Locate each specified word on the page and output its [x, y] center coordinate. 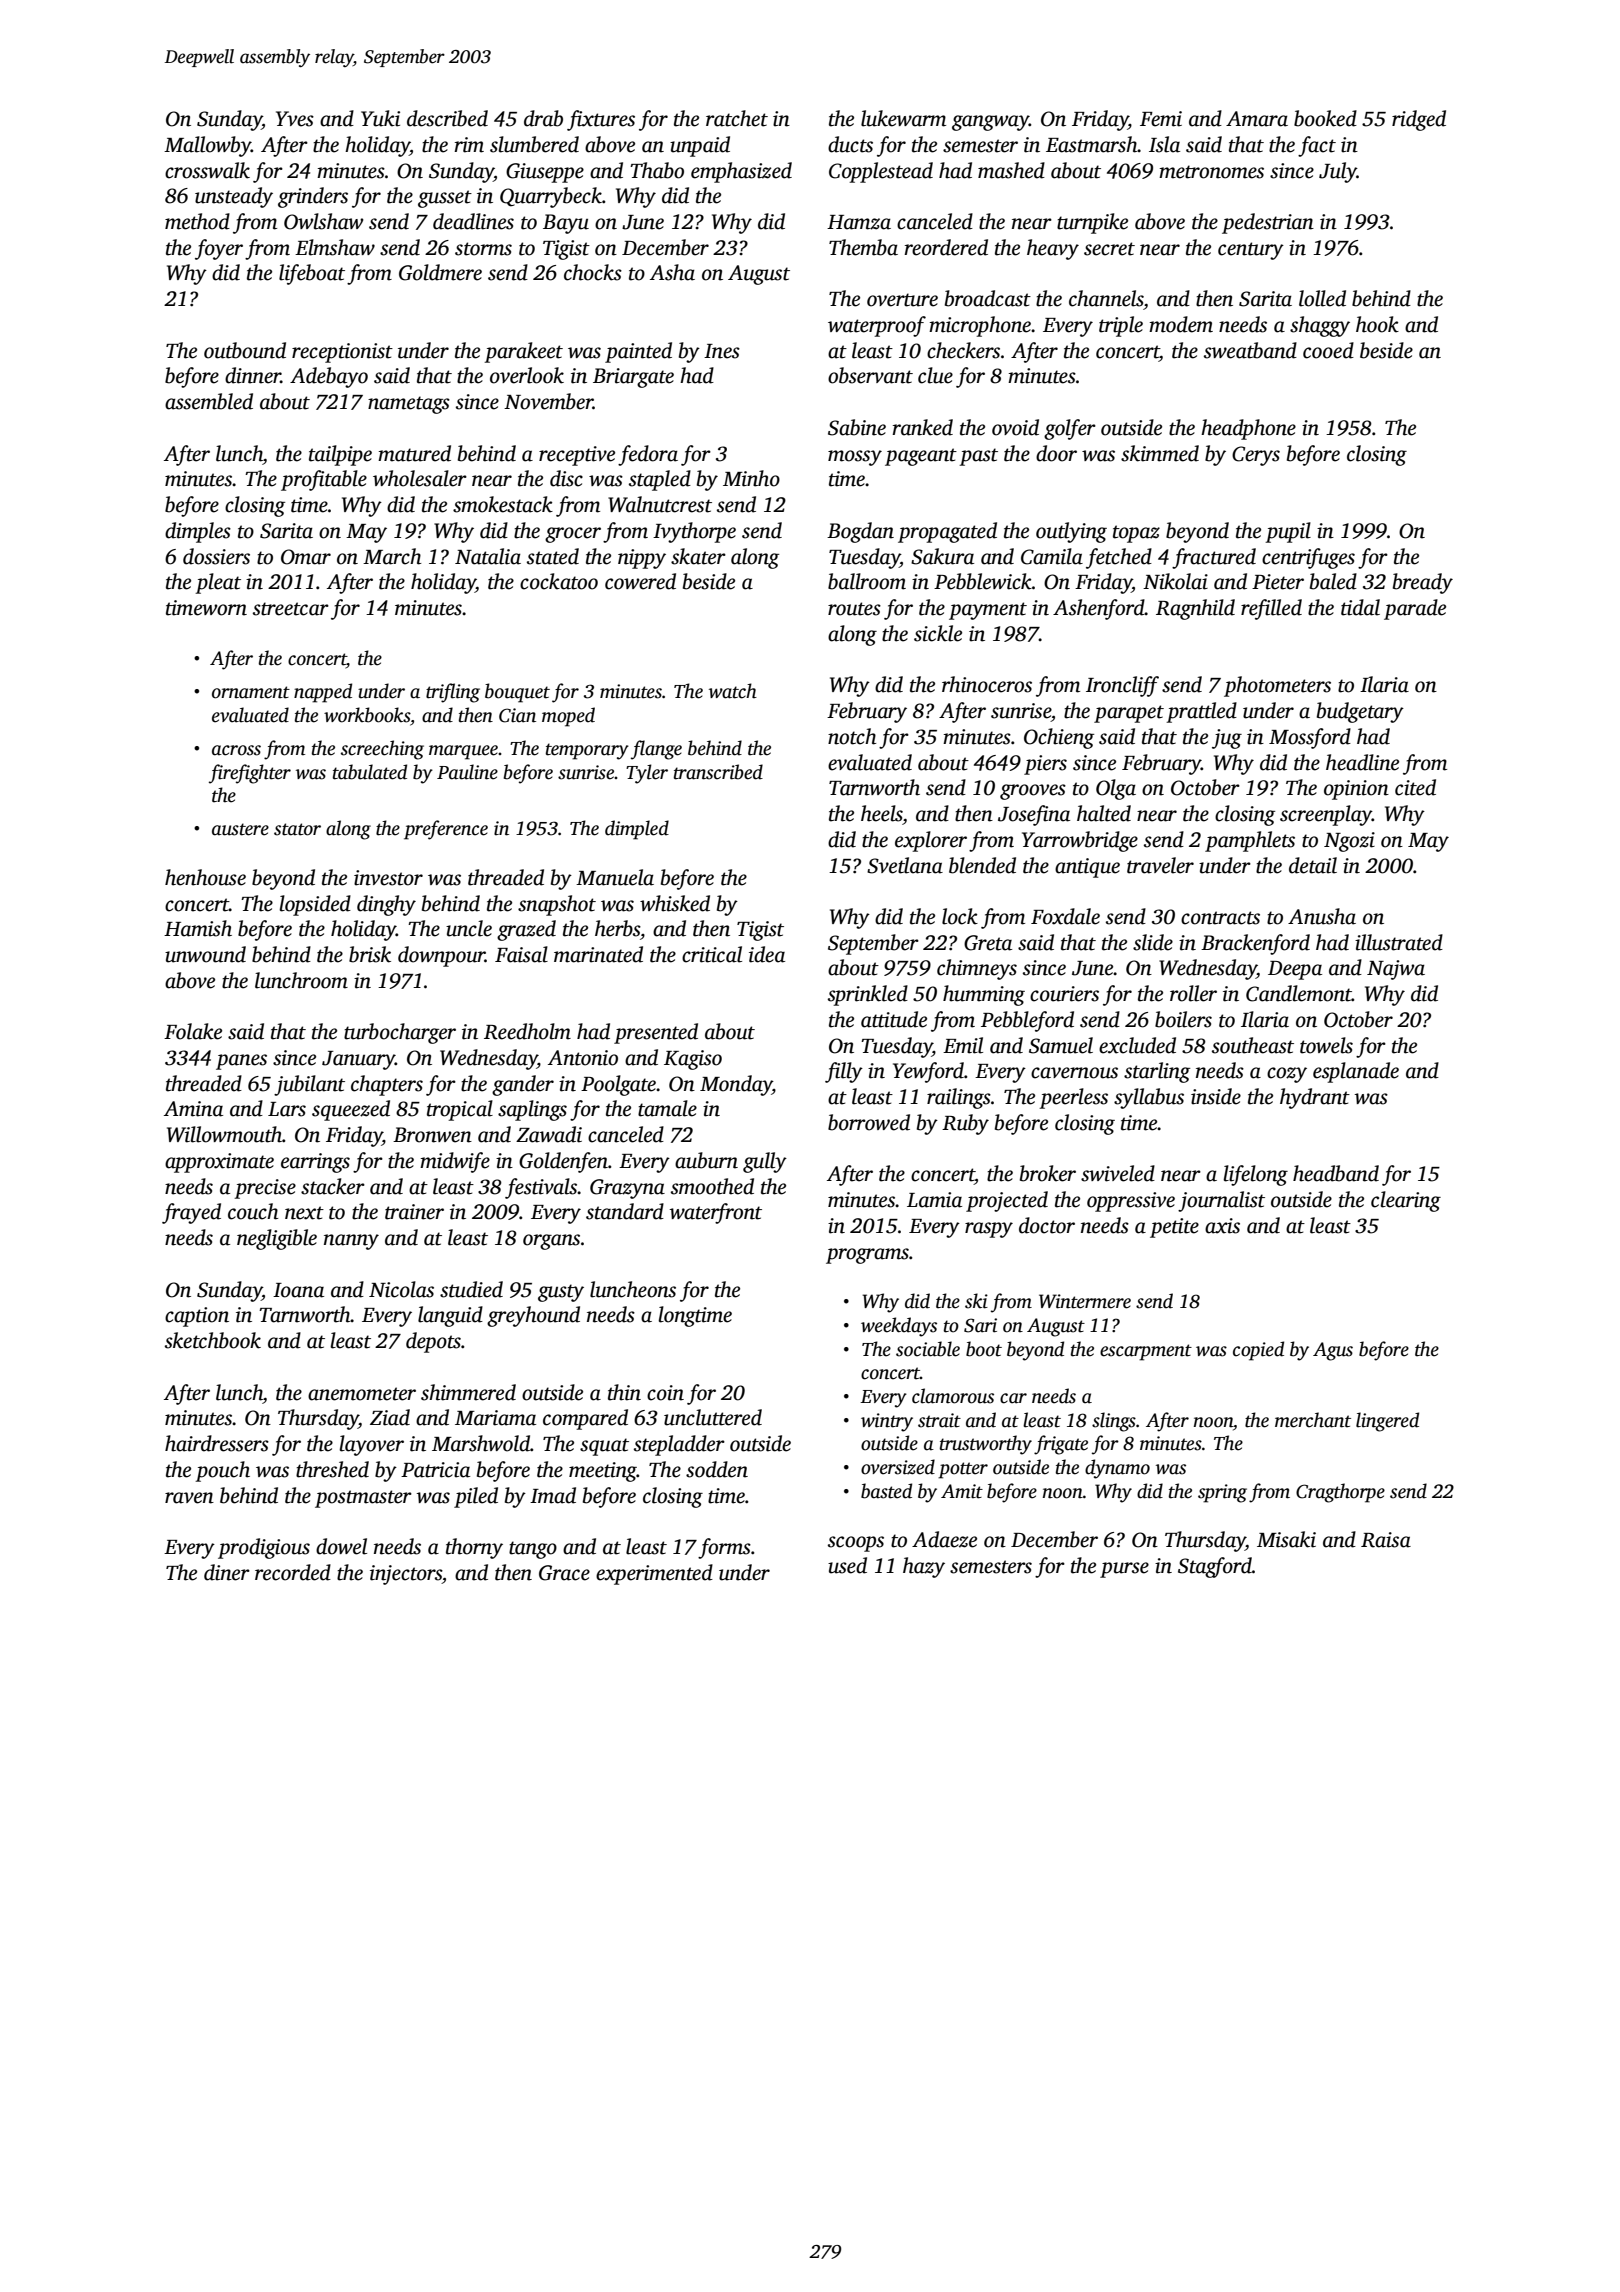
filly [844, 1072]
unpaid [700, 146]
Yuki [380, 118]
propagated [947, 532]
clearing [1406, 1201]
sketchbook [213, 1340]
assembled [209, 401]
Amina [193, 1109]
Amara [1257, 119]
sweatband [1250, 350]
